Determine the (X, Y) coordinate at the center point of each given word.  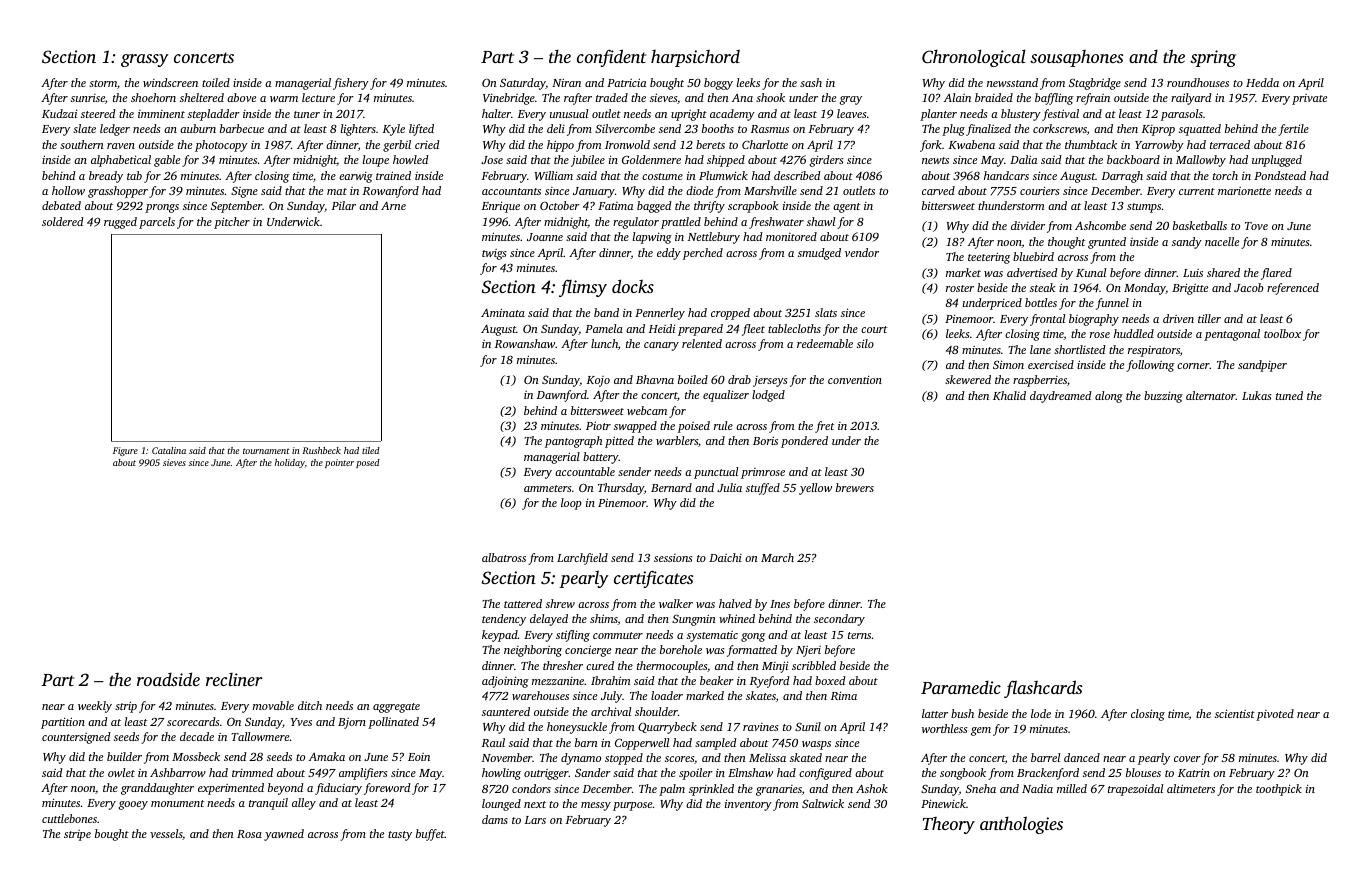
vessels (166, 834)
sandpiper (1262, 366)
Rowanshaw (525, 343)
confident (611, 58)
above (241, 97)
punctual (716, 473)
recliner (234, 679)
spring (1213, 58)
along (1109, 397)
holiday (290, 463)
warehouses (540, 695)
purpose (632, 806)
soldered (63, 221)
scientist (1235, 713)
